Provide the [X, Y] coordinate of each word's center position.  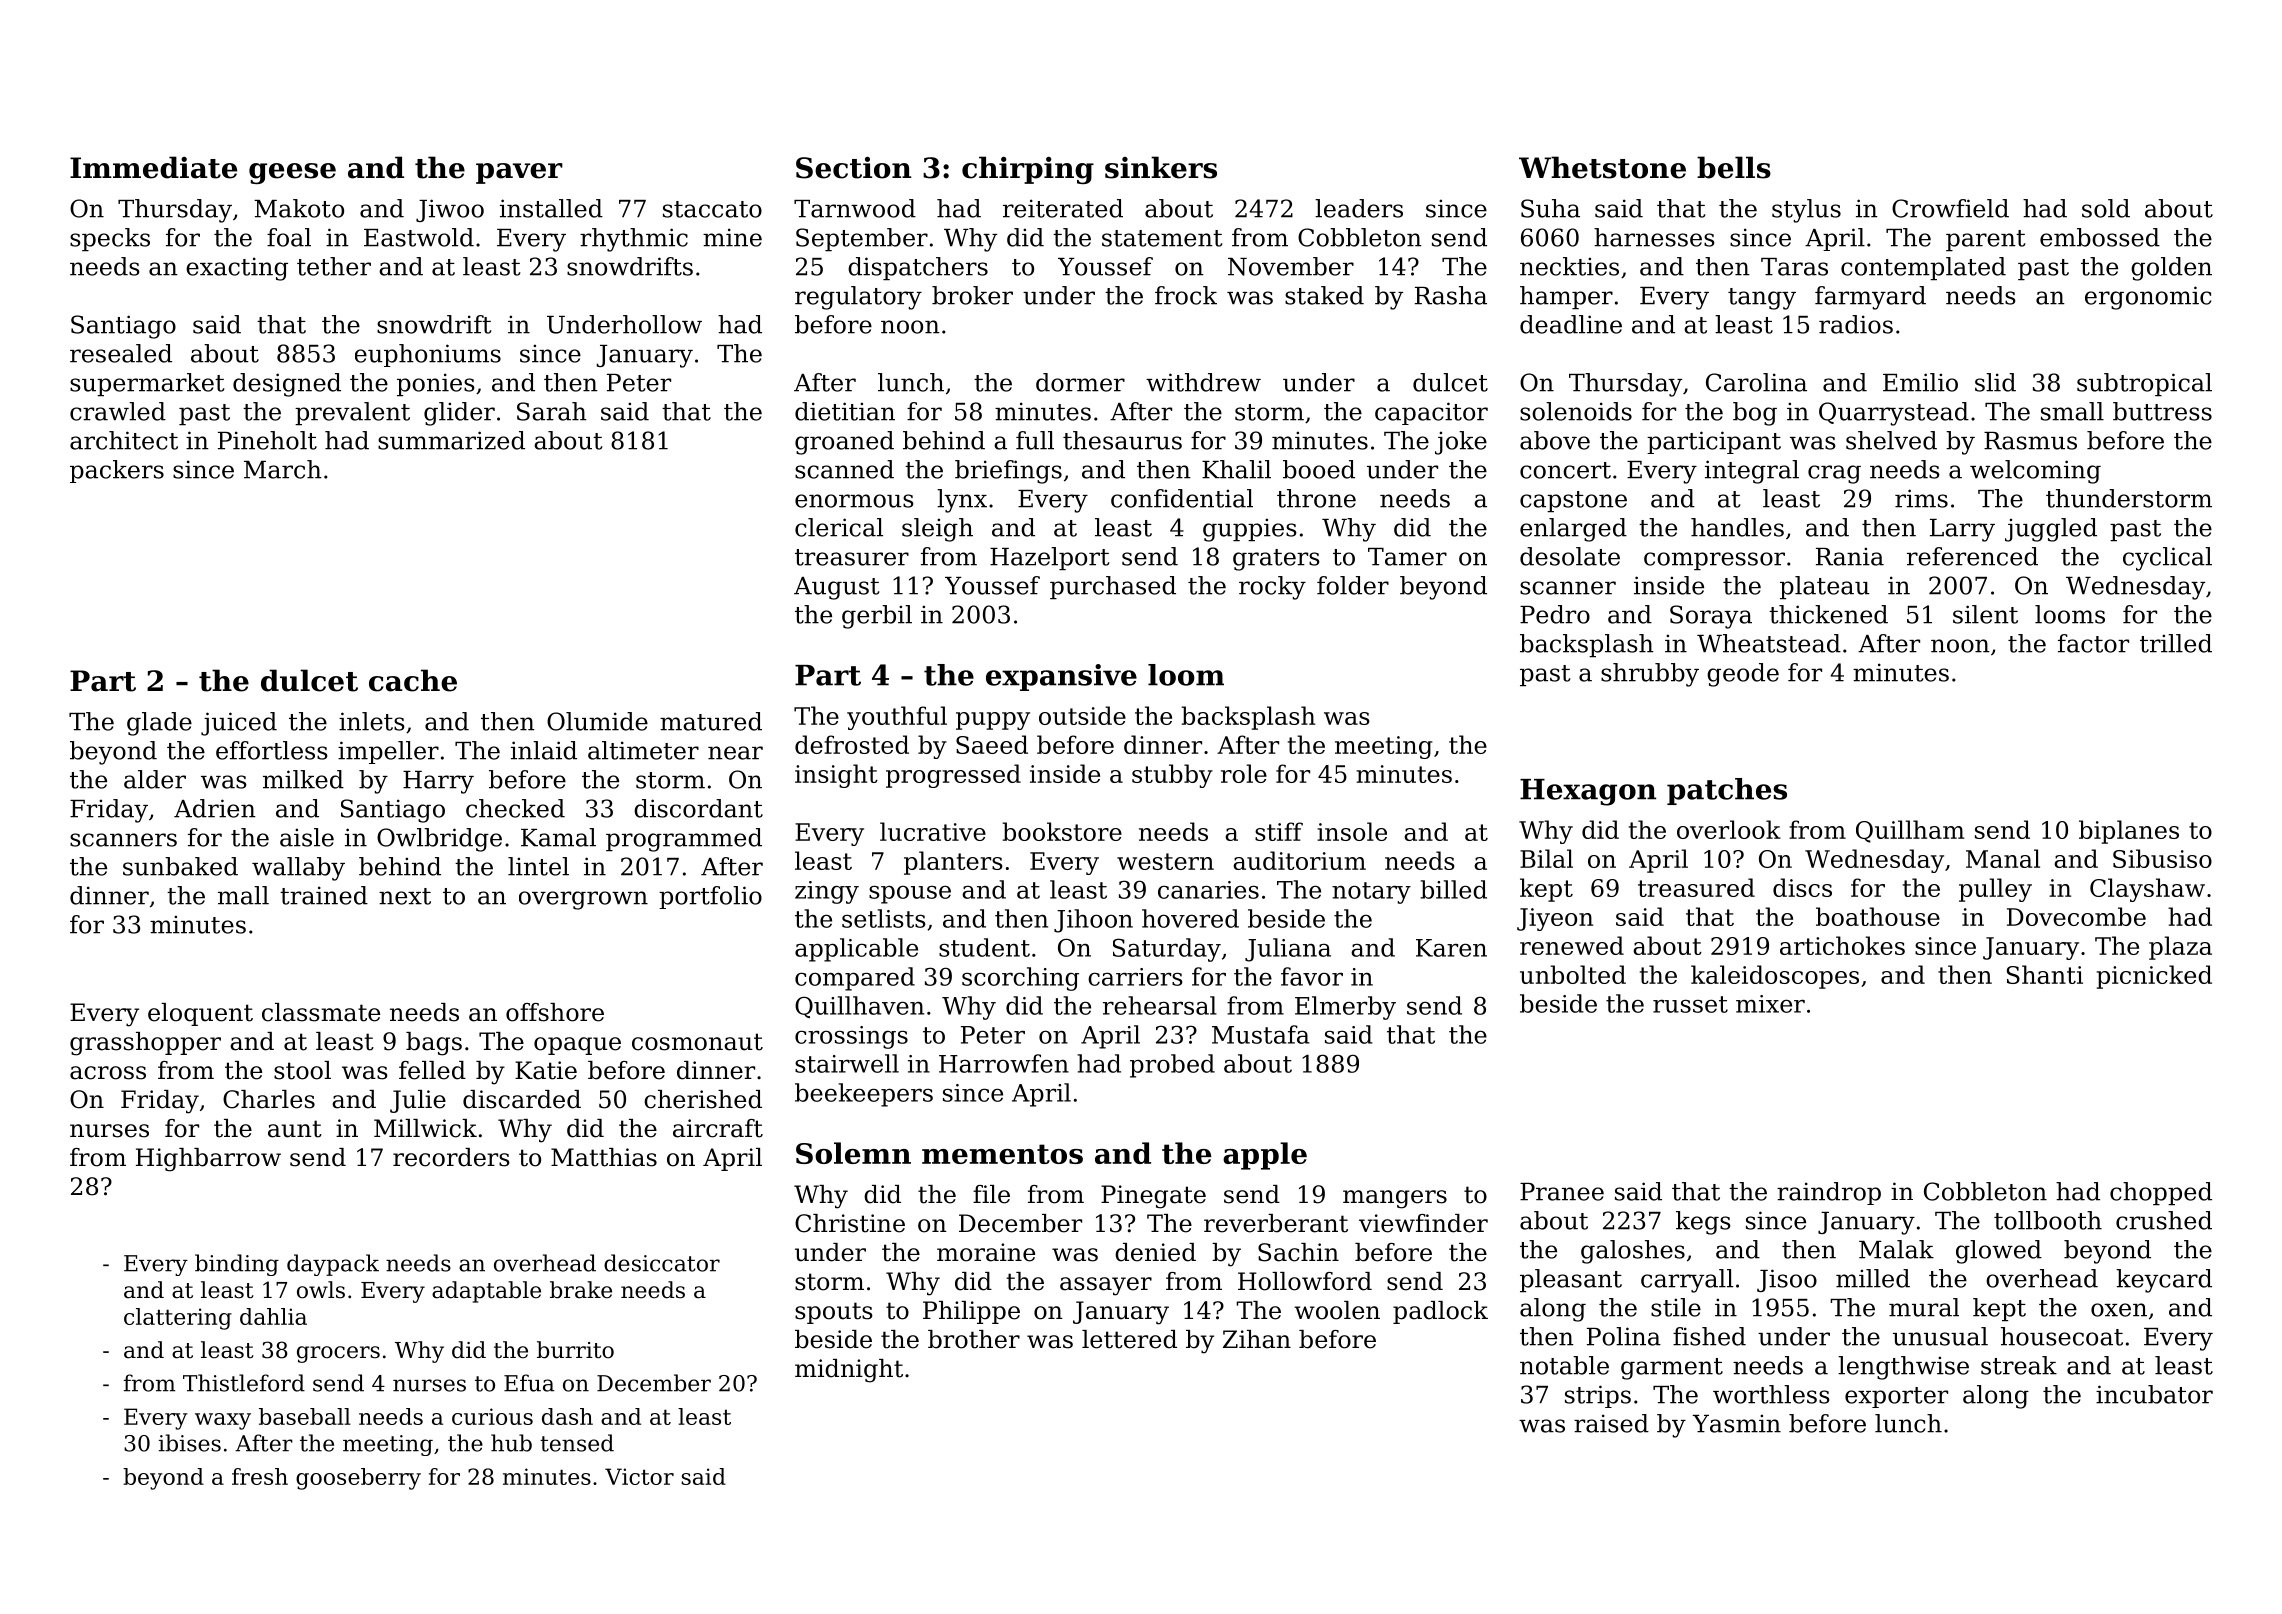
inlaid [544, 750]
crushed [2164, 1220]
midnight [849, 1371]
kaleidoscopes [1775, 977]
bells [1734, 167]
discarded [522, 1099]
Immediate [153, 167]
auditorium [1299, 860]
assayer [1106, 1286]
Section [853, 168]
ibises [190, 1443]
